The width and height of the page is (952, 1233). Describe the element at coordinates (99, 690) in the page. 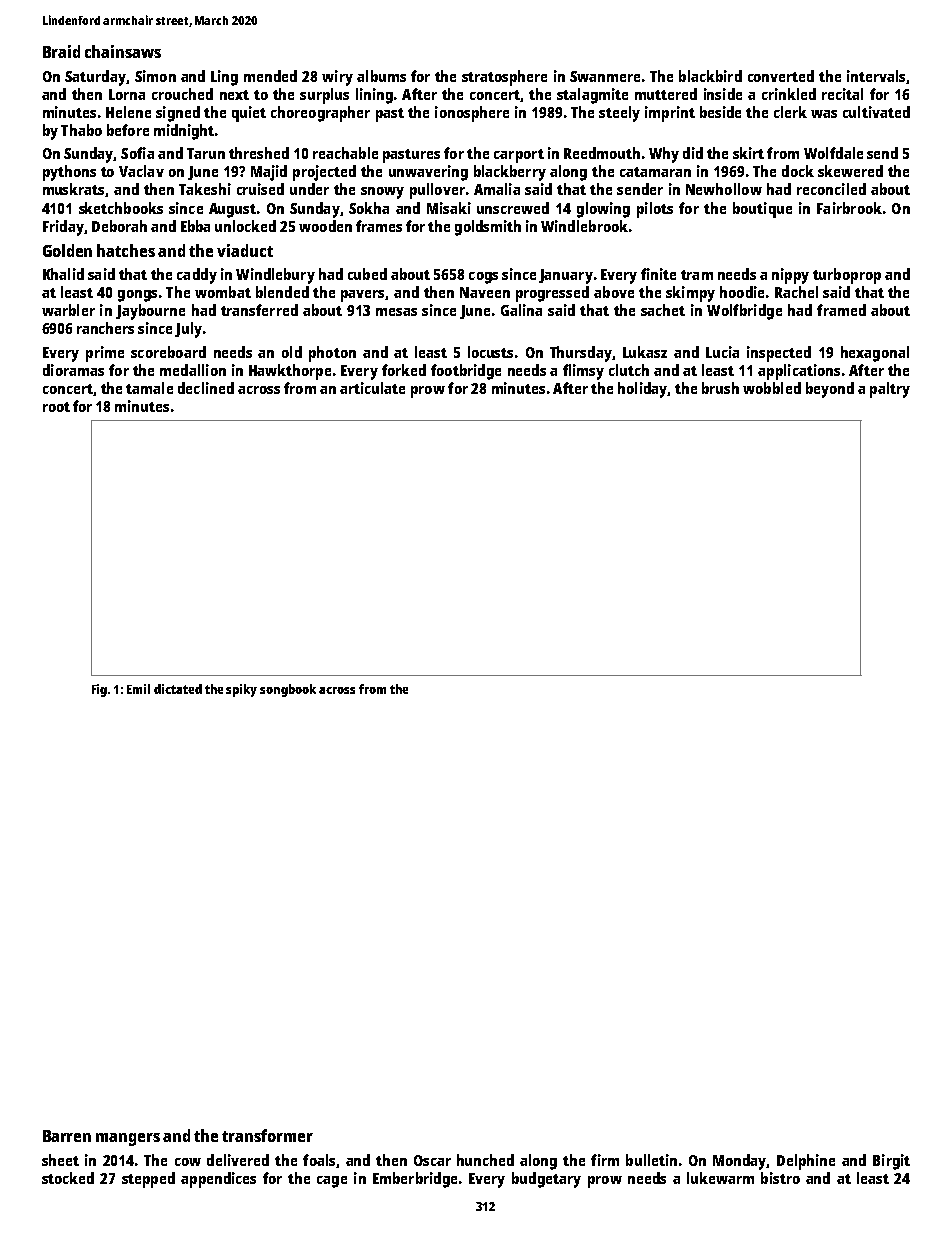

I see `Fig` at that location.
